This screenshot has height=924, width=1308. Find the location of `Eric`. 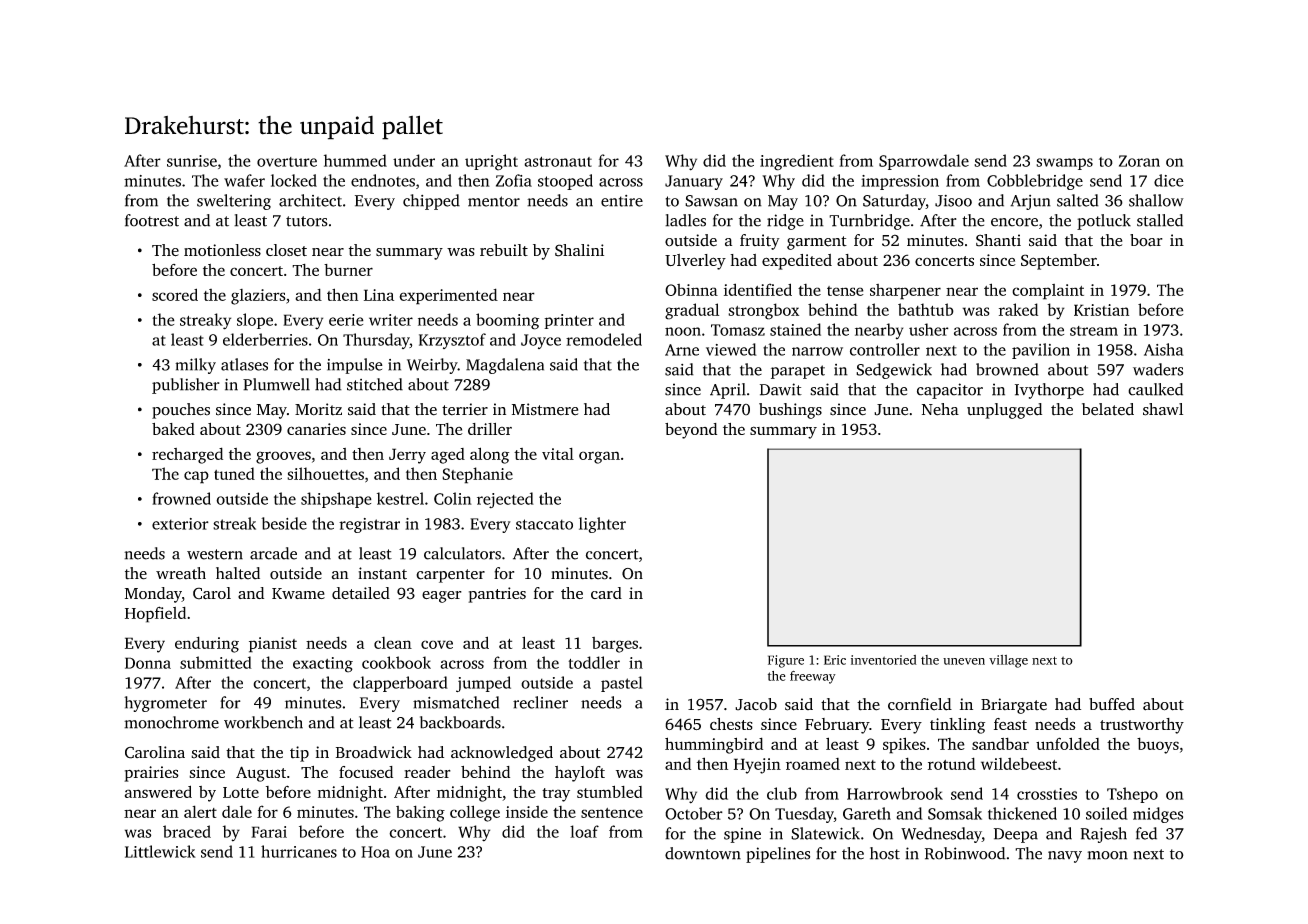

Eric is located at coordinates (835, 660).
